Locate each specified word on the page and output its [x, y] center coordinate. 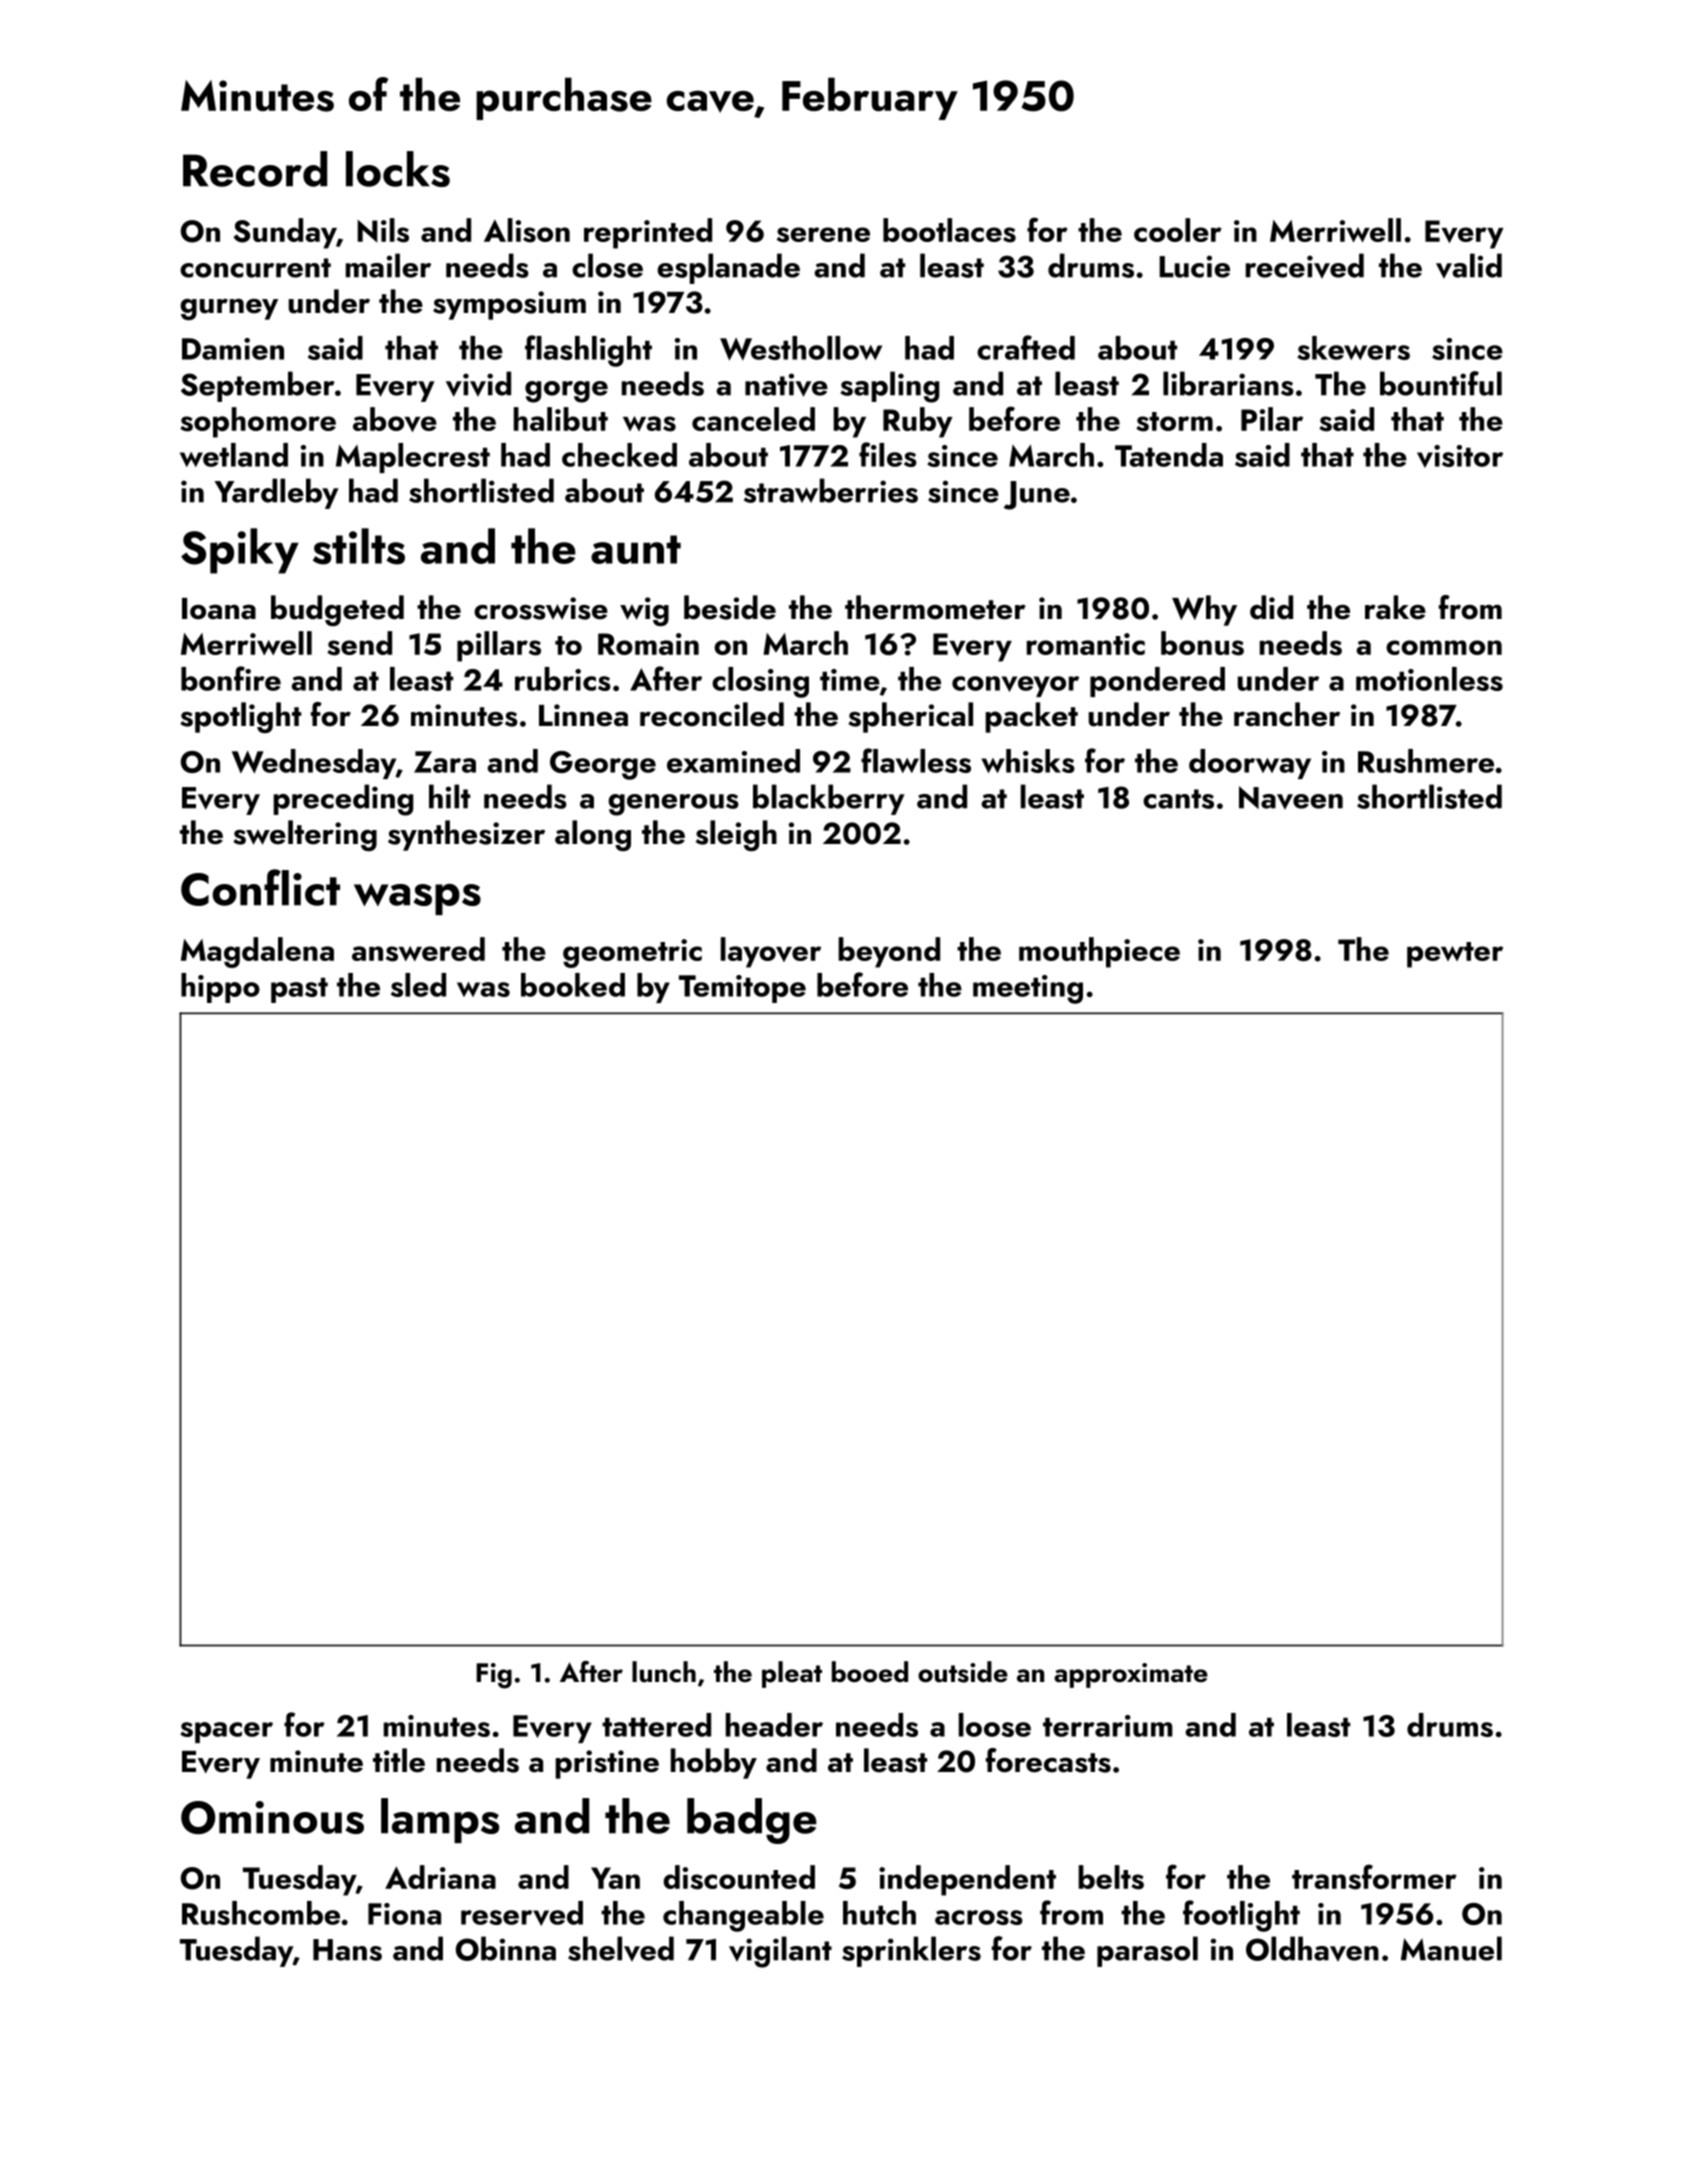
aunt [636, 549]
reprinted [648, 233]
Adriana [440, 1877]
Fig [494, 1676]
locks [398, 169]
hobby [714, 1763]
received [1305, 265]
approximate [1131, 1675]
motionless [1429, 679]
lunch [664, 1672]
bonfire [231, 678]
